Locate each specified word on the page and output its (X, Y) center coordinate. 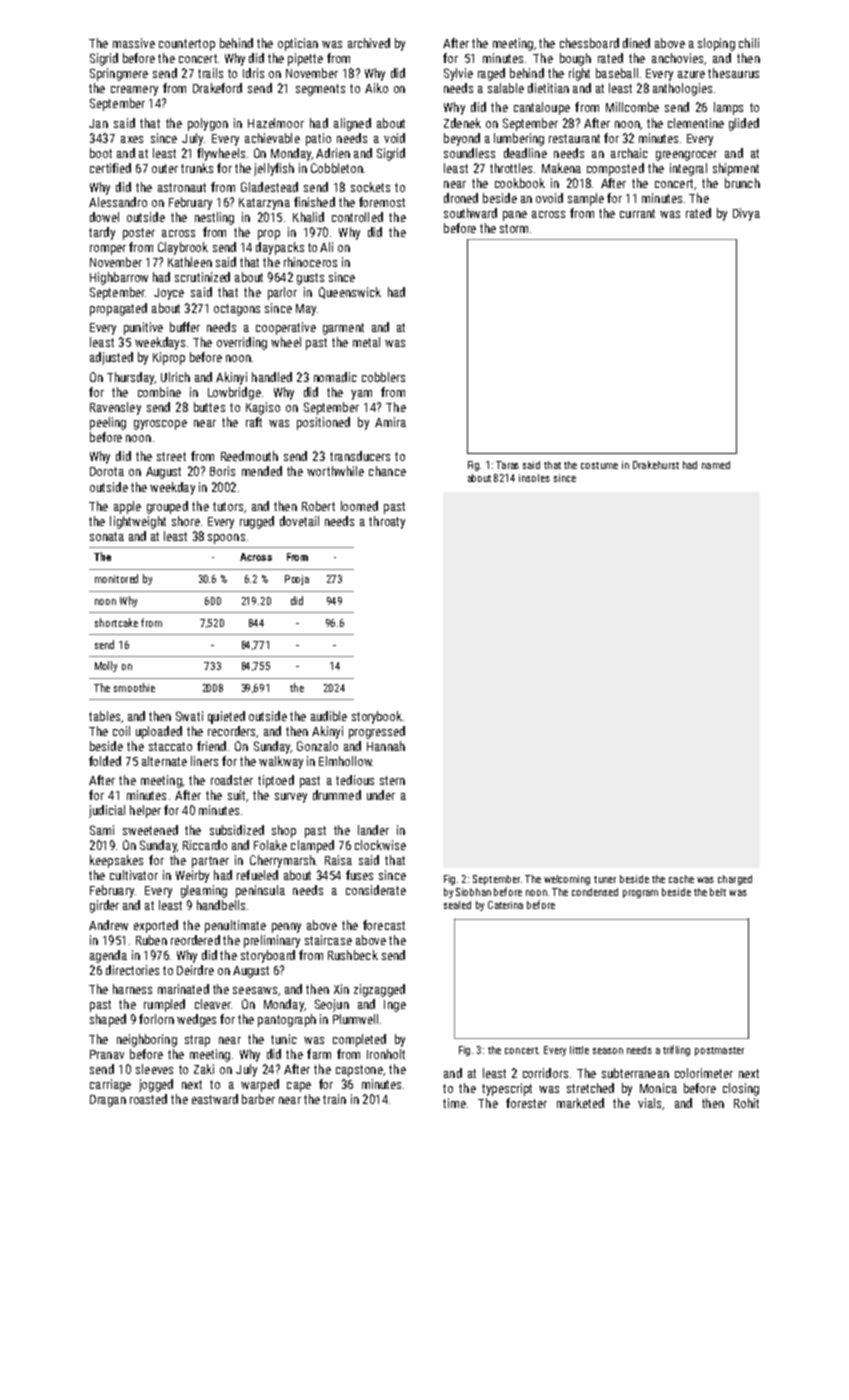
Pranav (107, 1054)
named (716, 465)
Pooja (297, 580)
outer (165, 168)
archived (369, 43)
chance (387, 471)
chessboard (589, 43)
